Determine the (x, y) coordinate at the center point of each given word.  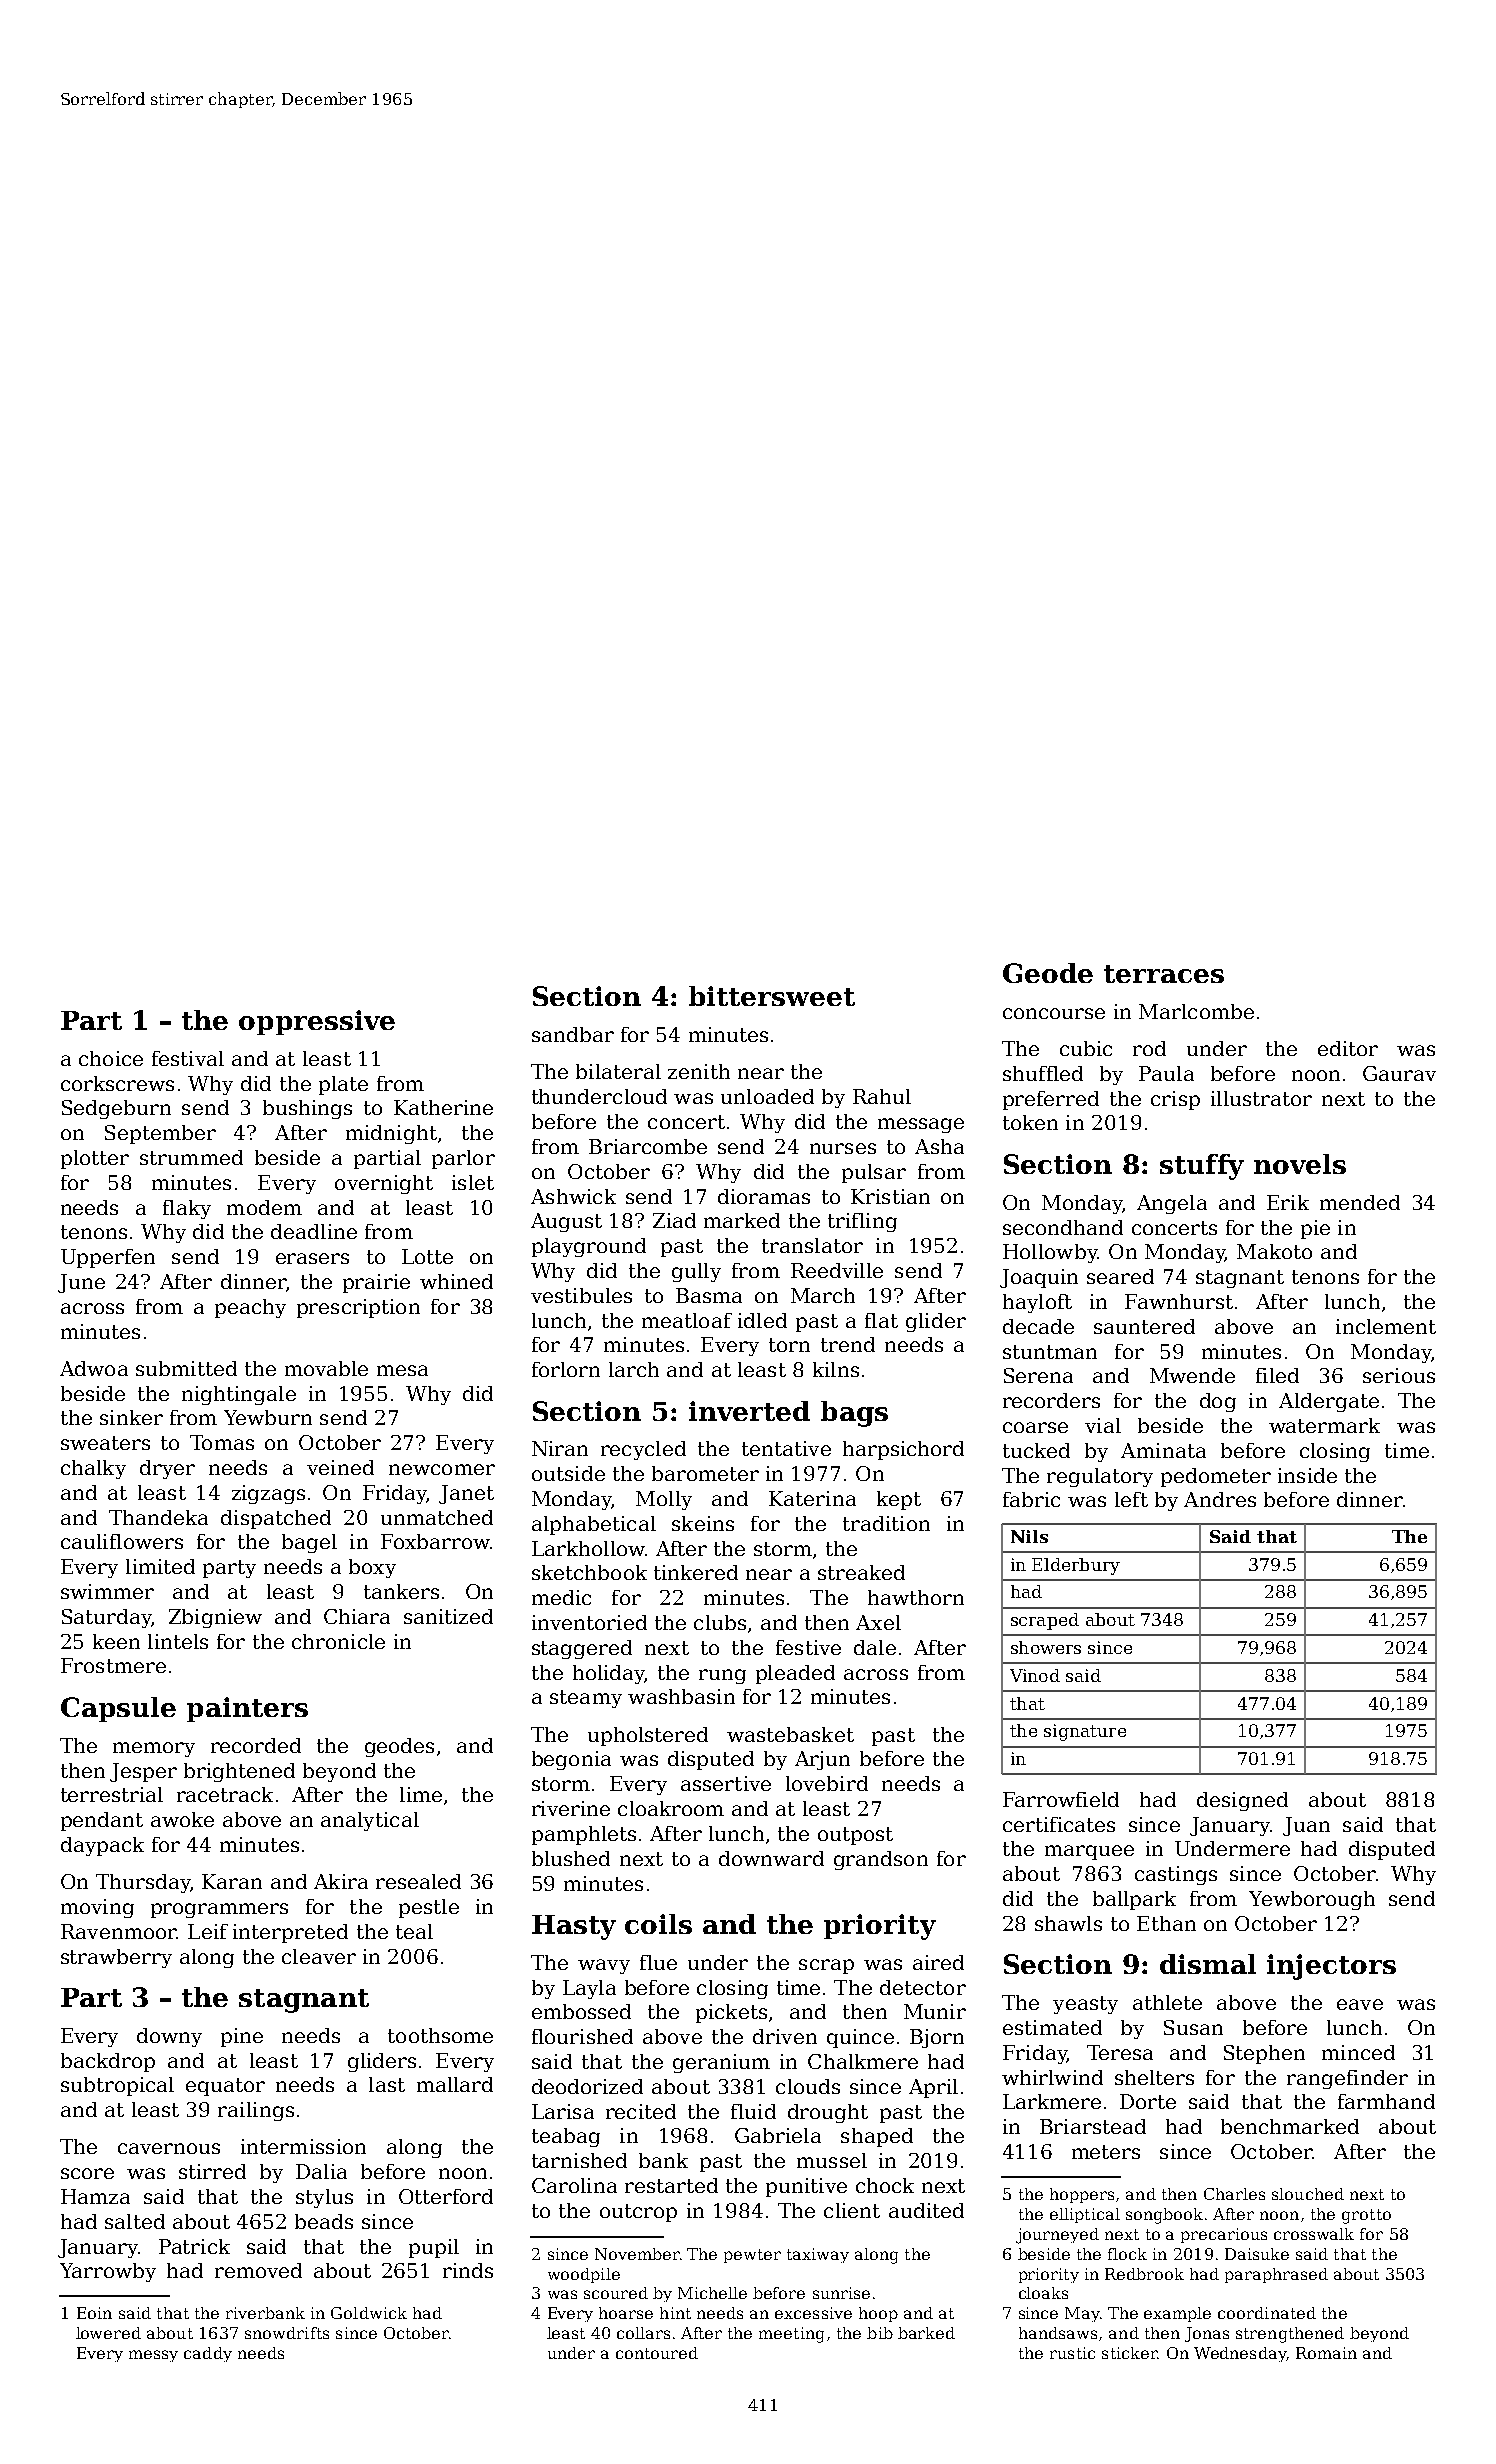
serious (1399, 1375)
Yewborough (1312, 1900)
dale (875, 1647)
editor (1348, 1048)
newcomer (442, 1469)
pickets (731, 2013)
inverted (749, 1411)
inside (1307, 1475)
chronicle (338, 1641)
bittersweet (772, 996)
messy (153, 2356)
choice (111, 1058)
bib (880, 2333)
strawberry (116, 1958)
